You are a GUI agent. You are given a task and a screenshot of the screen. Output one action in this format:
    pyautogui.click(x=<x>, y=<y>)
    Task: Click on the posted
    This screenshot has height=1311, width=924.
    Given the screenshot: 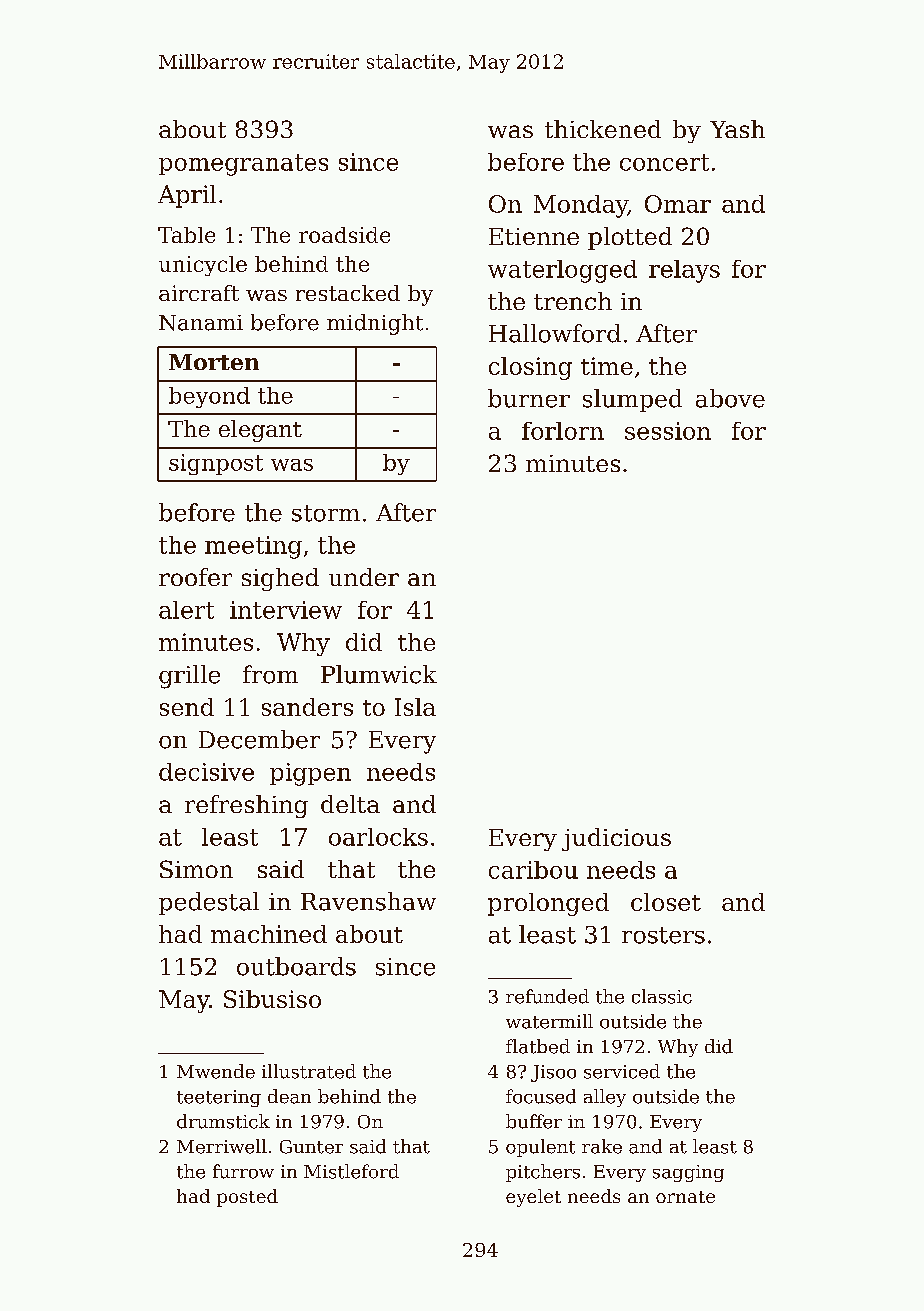 What is the action you would take?
    pyautogui.click(x=247, y=1198)
